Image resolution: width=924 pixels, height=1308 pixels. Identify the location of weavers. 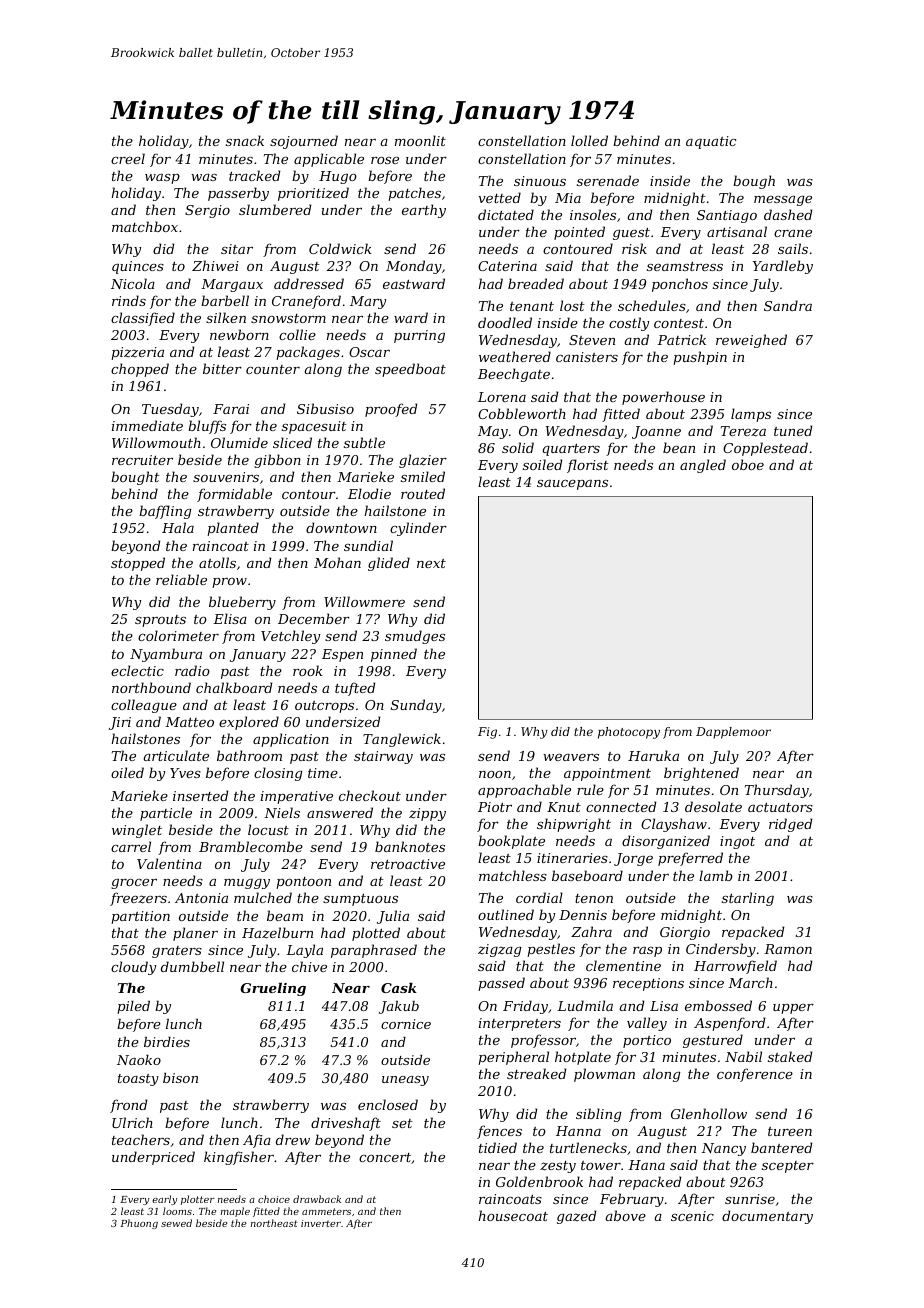
(571, 757).
